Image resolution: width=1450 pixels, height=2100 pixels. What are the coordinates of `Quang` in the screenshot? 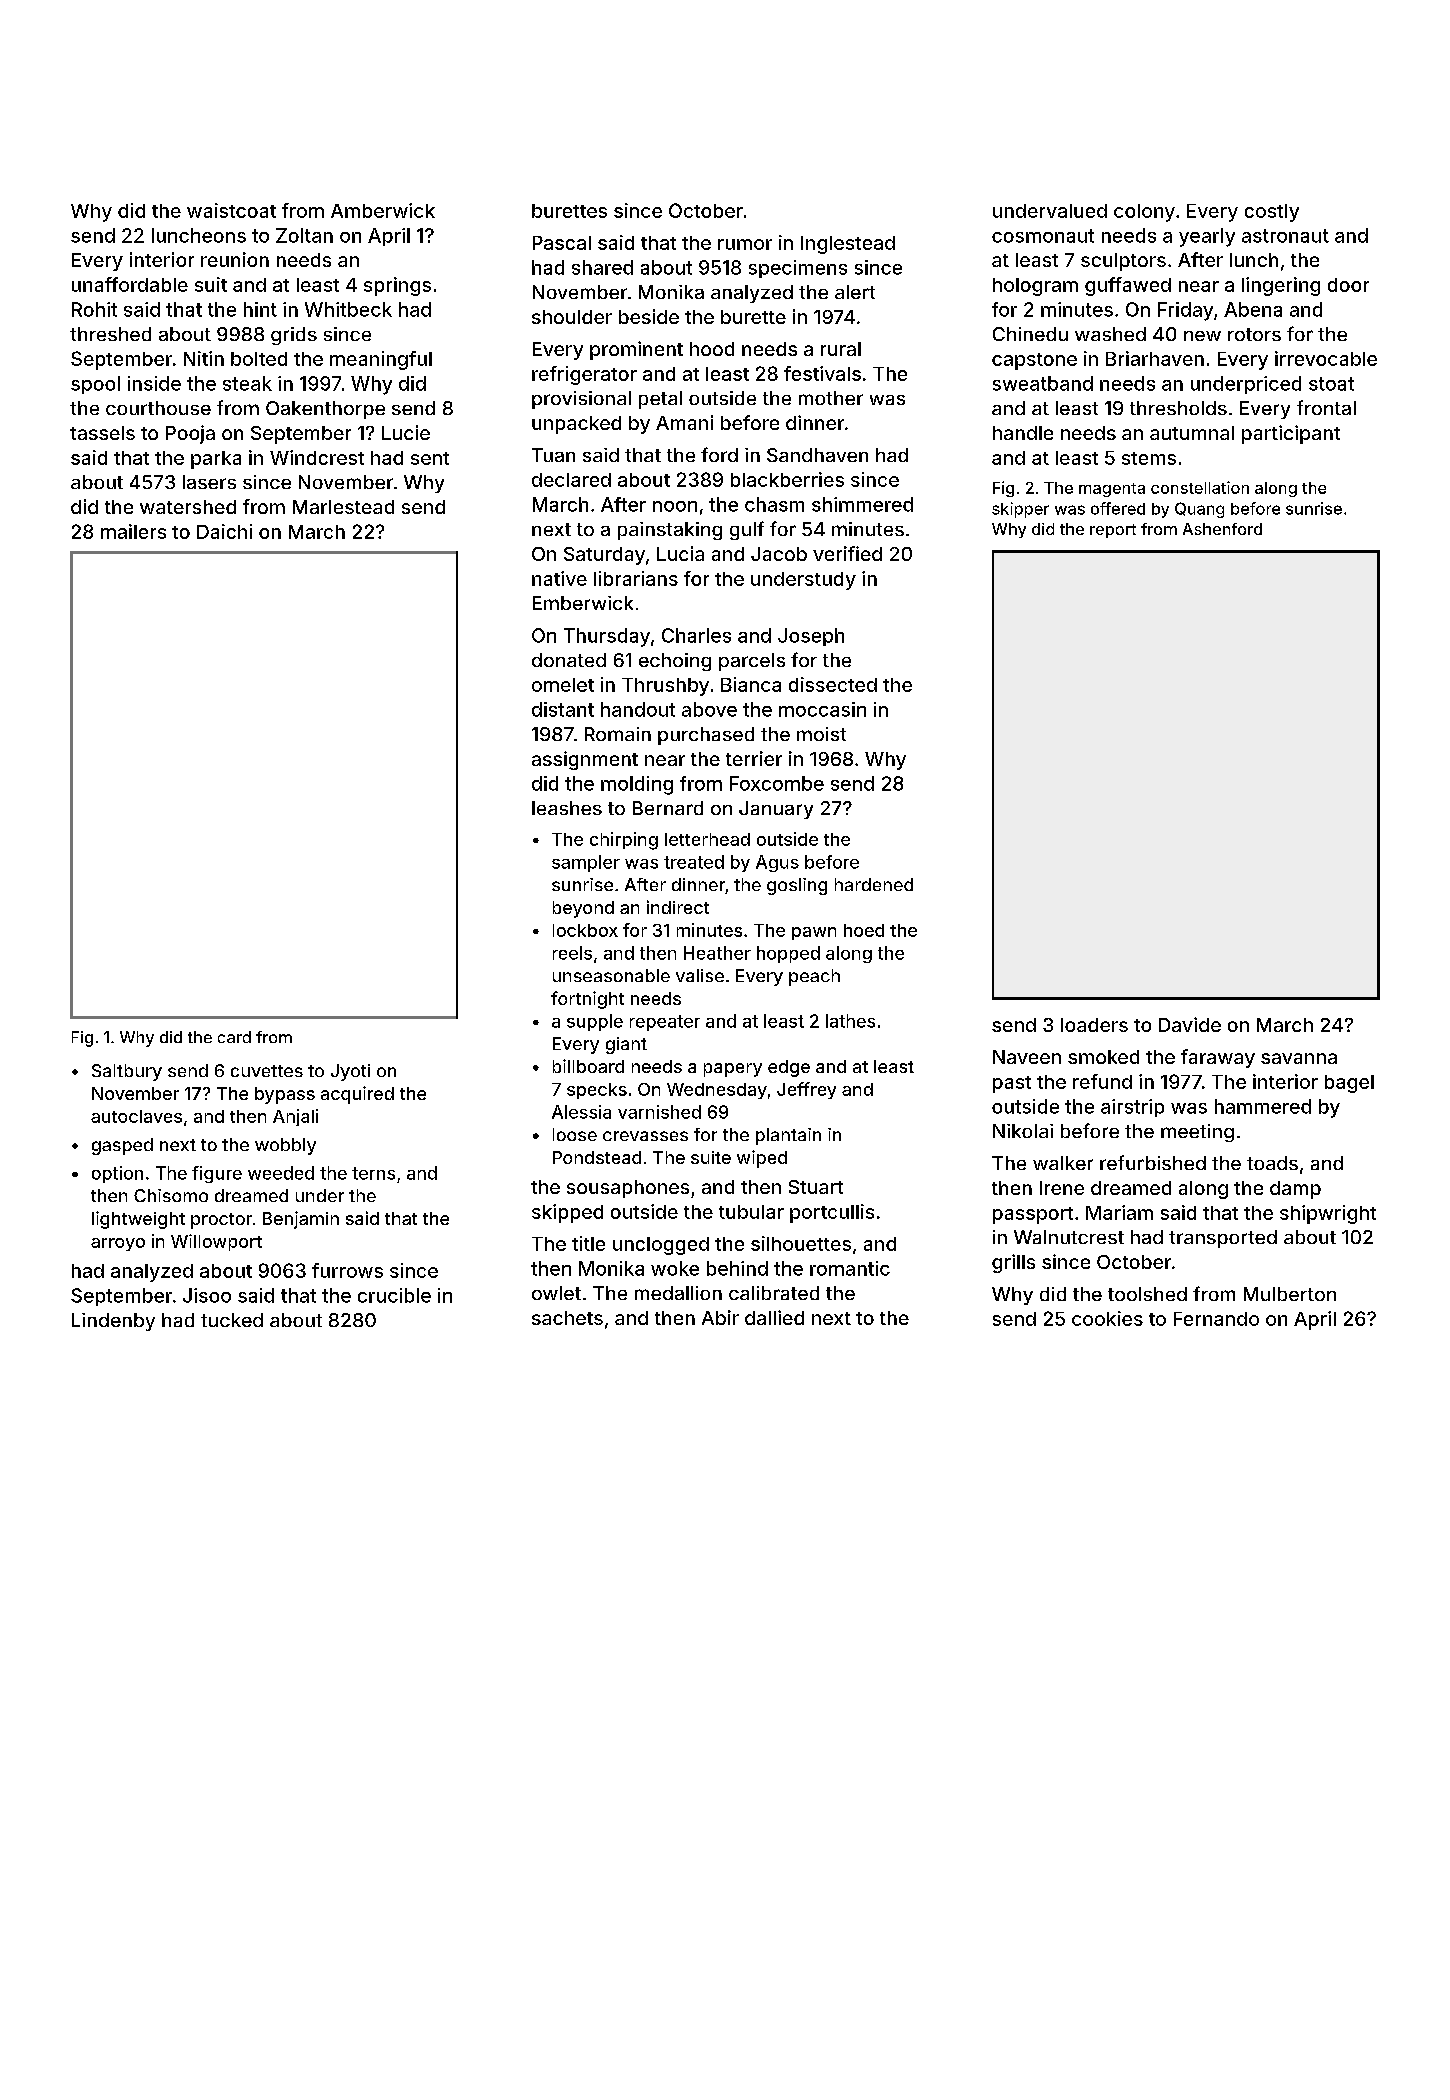 It's located at (1199, 510).
